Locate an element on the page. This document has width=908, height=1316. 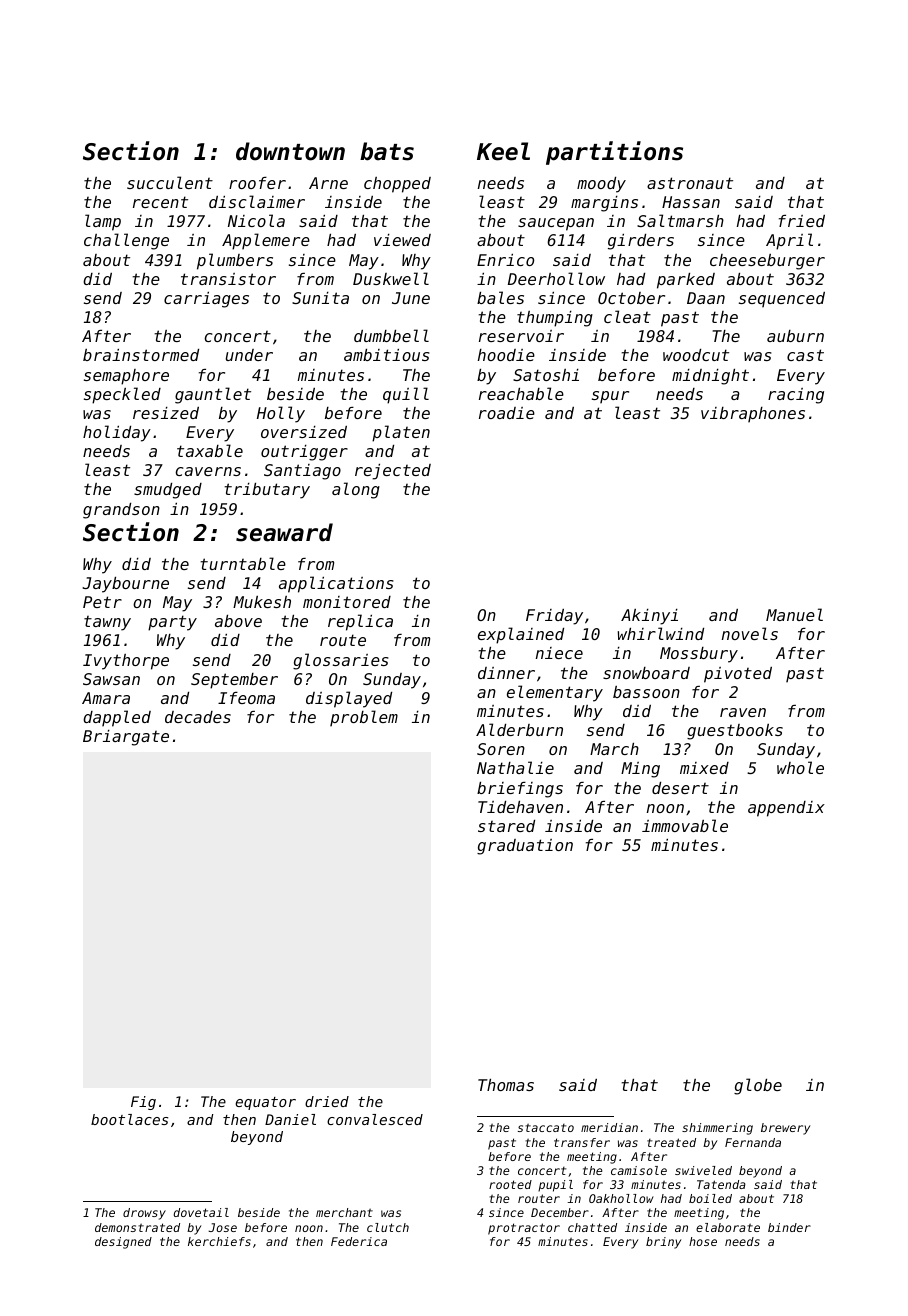
downtown is located at coordinates (290, 151).
